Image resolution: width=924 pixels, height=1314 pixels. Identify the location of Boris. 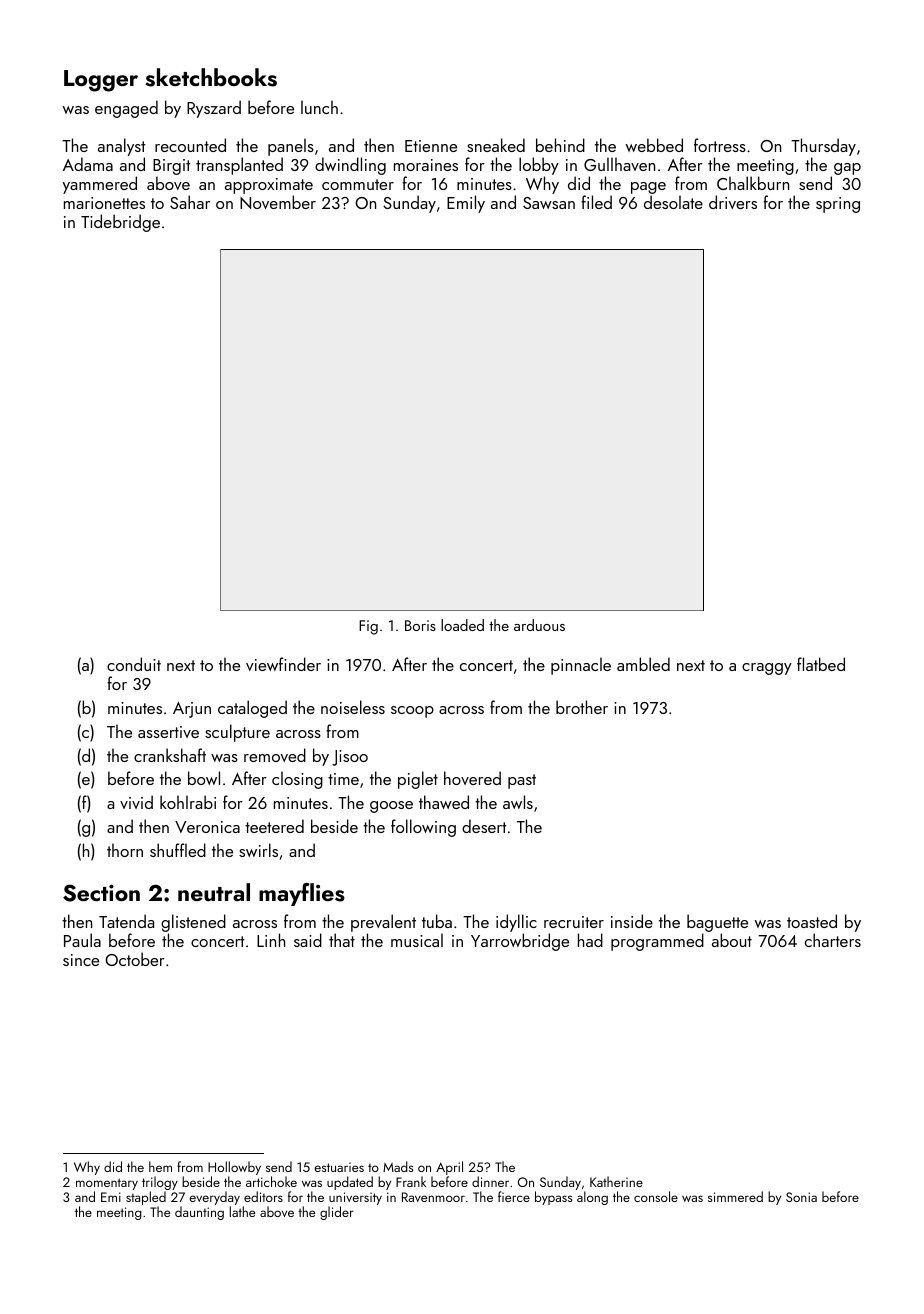
(420, 625).
